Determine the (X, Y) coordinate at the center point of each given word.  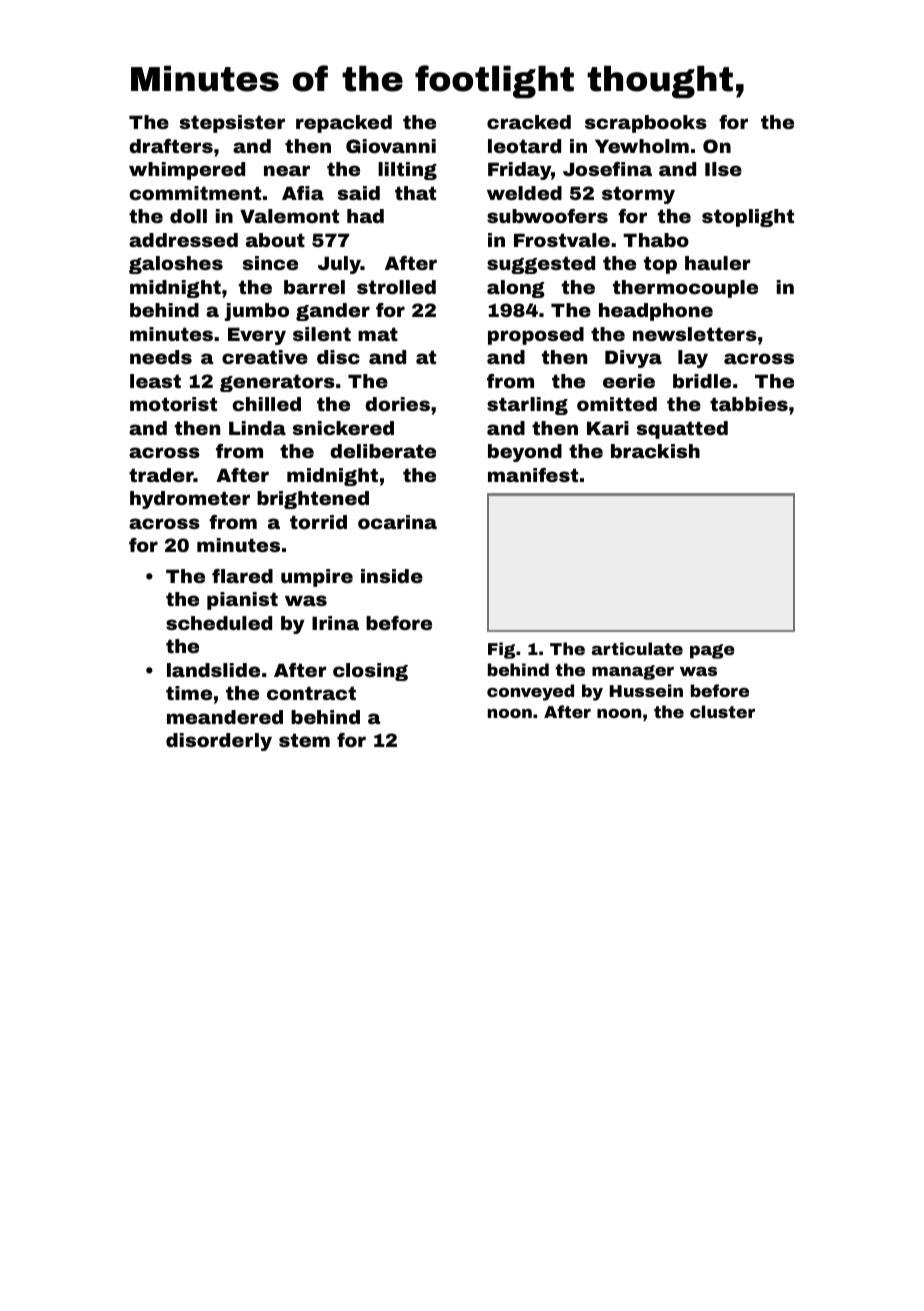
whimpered (187, 171)
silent (322, 334)
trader (161, 475)
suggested (541, 265)
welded (524, 193)
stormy (638, 195)
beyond (525, 453)
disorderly (219, 742)
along (516, 289)
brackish (655, 451)
